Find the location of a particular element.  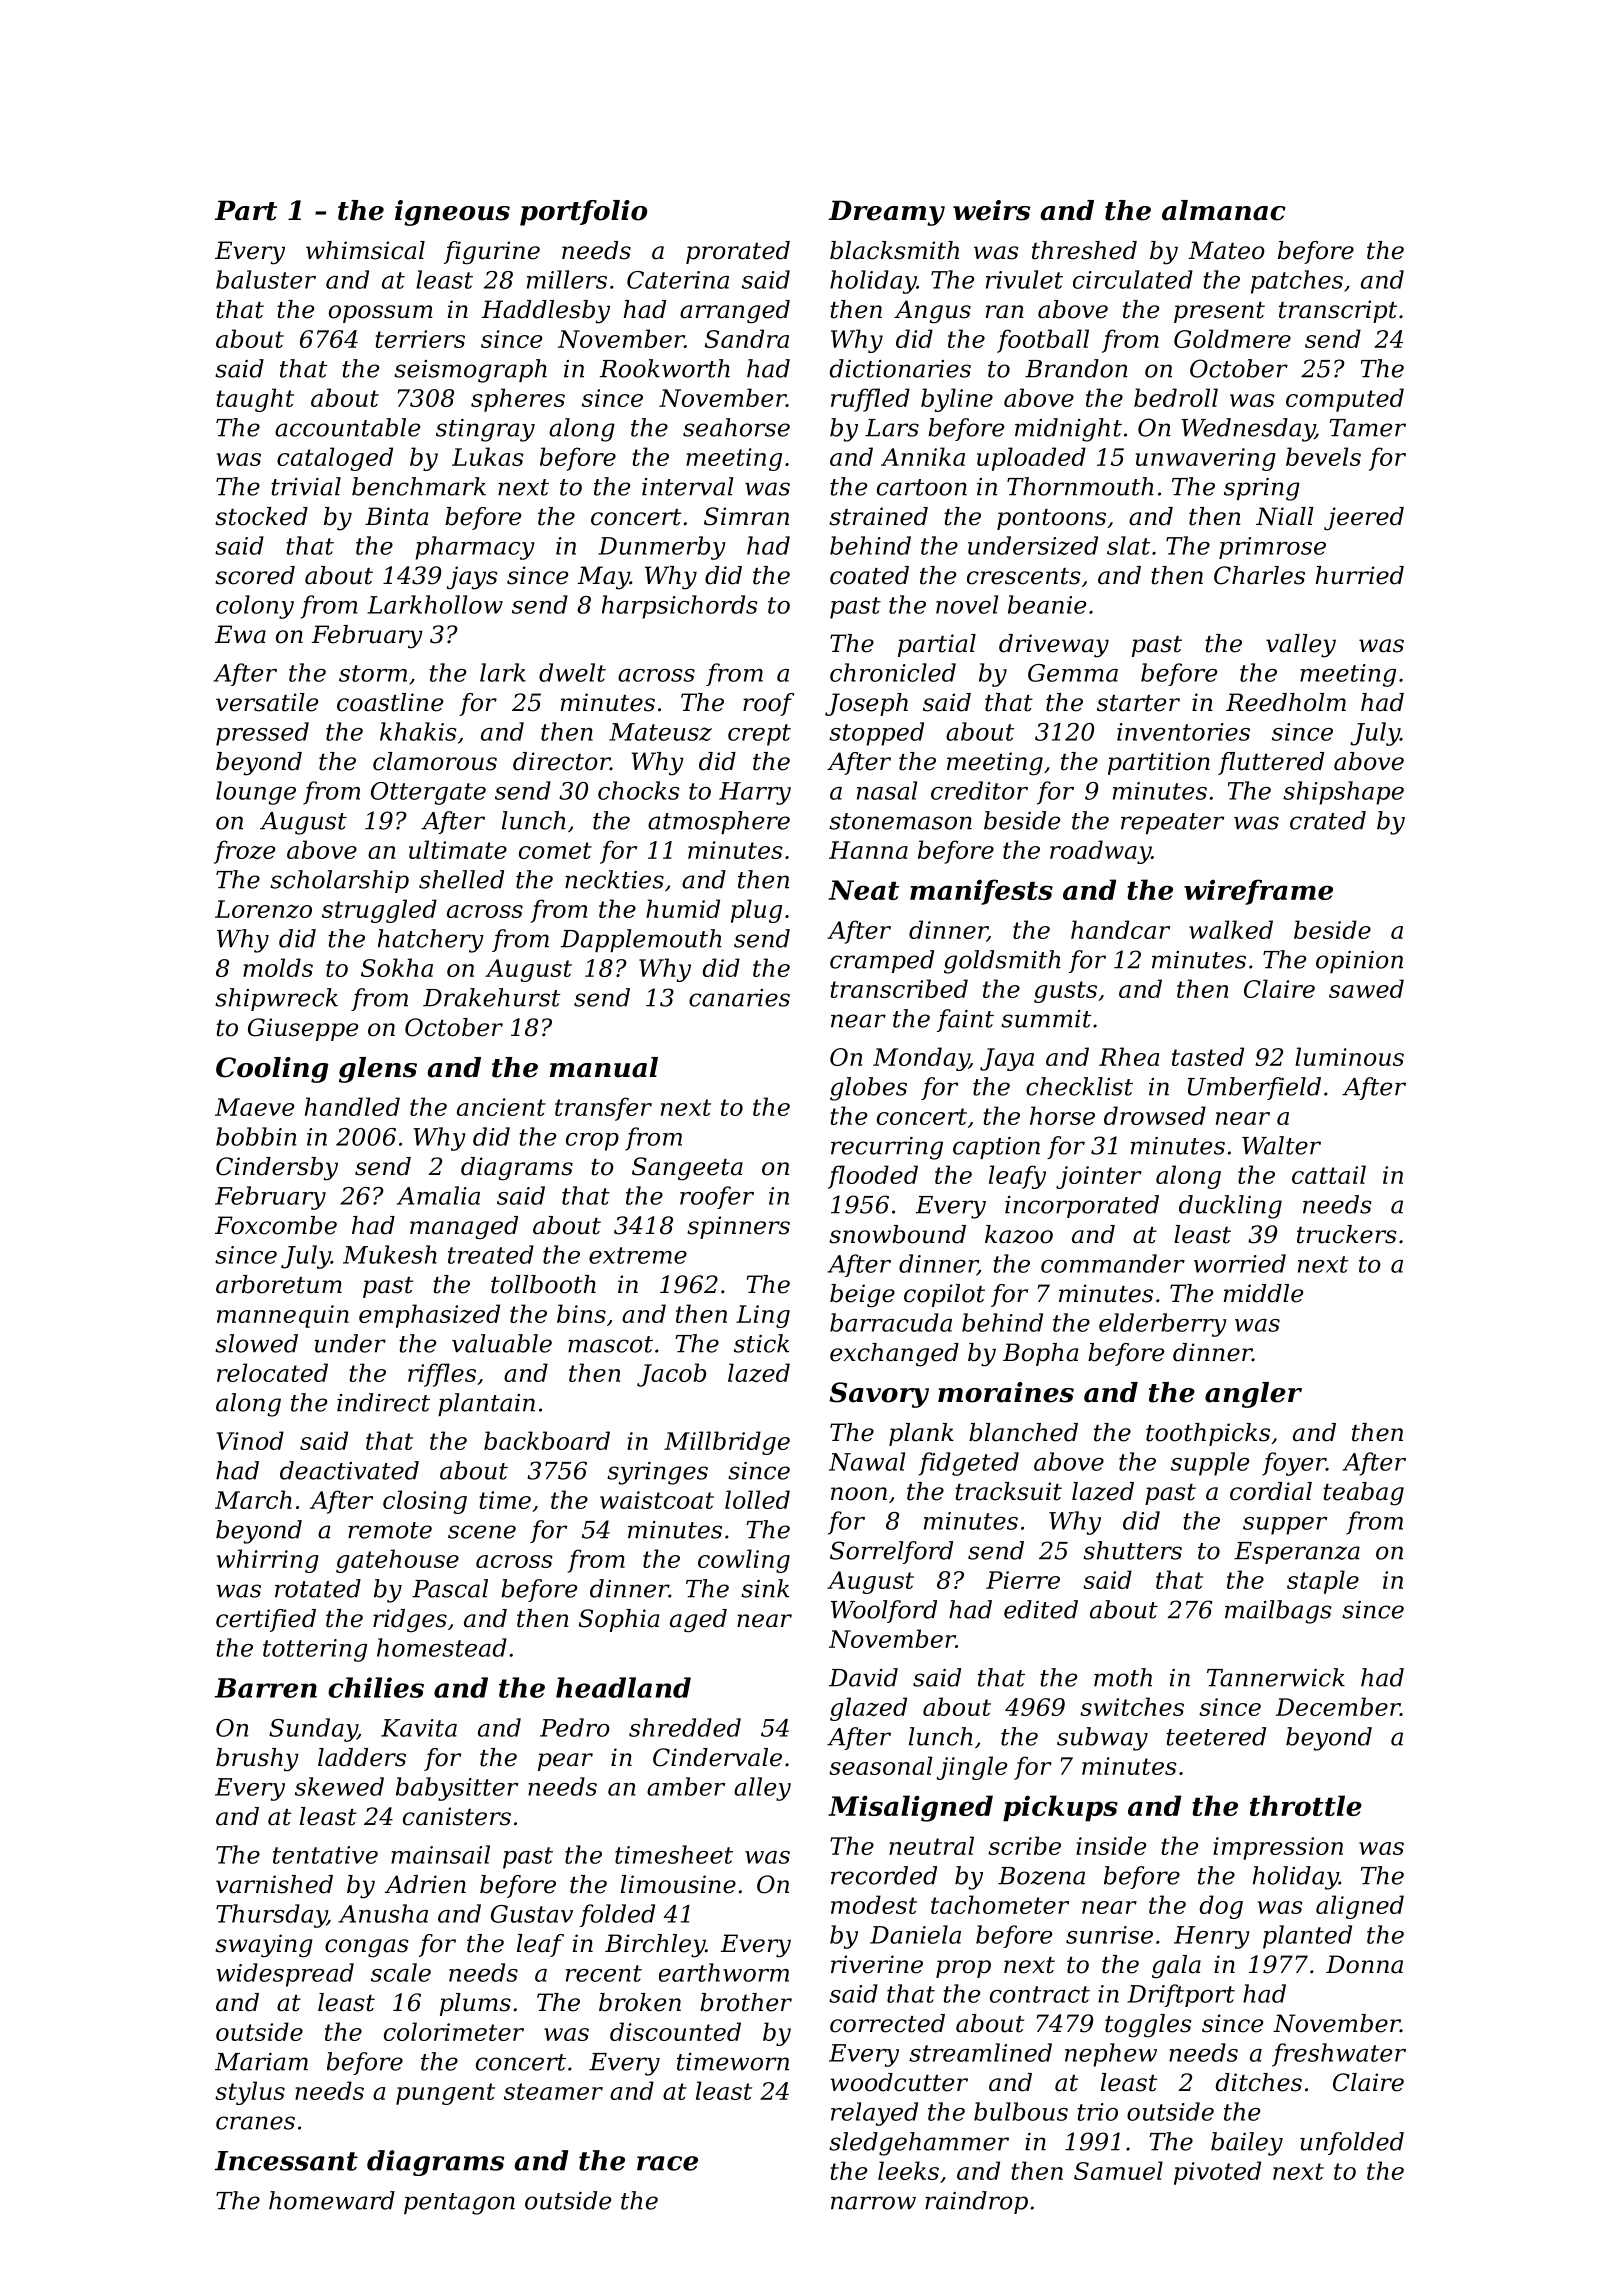

struggled is located at coordinates (379, 911).
